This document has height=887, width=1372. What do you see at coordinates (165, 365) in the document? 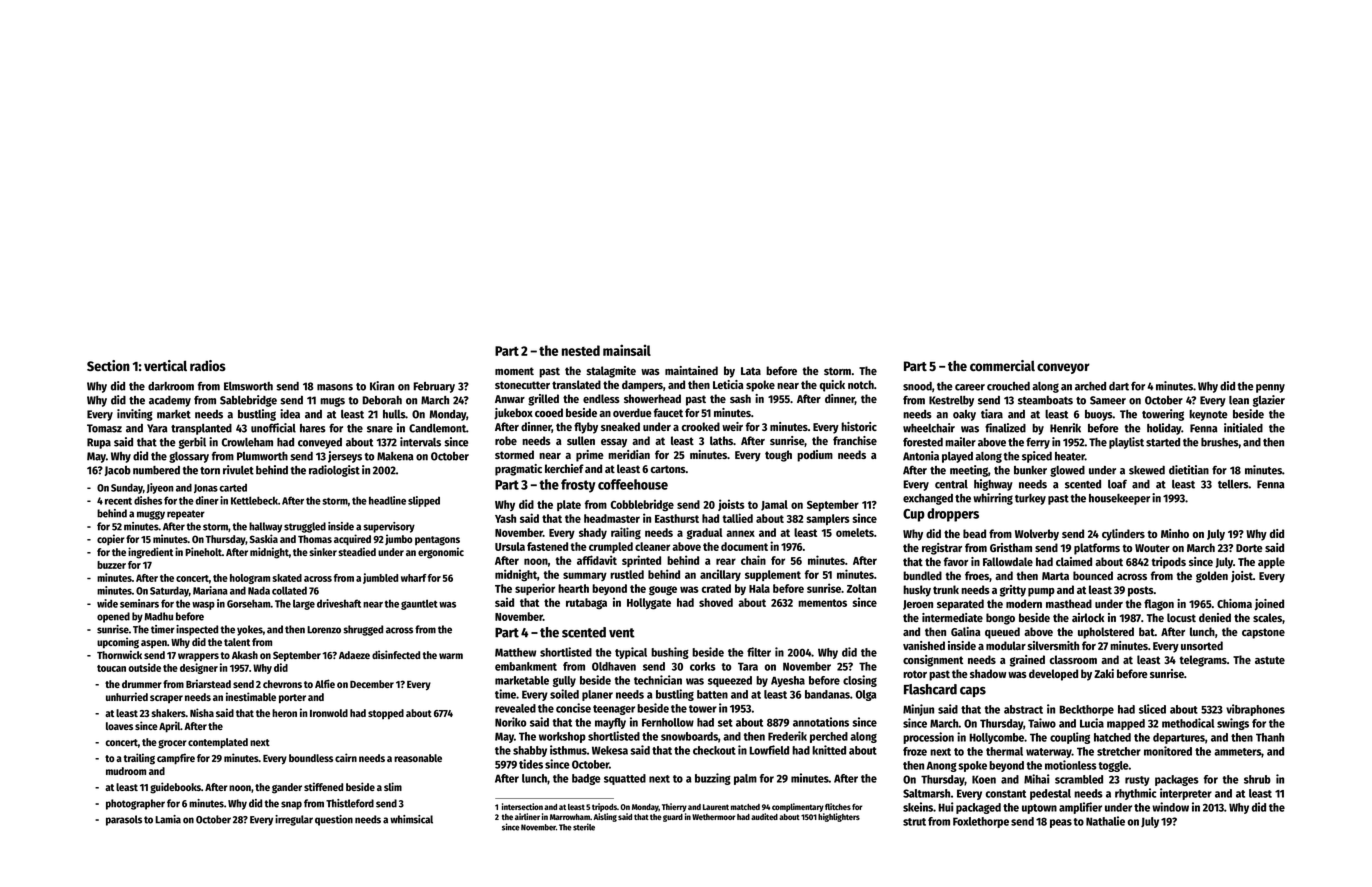
I see `vertical` at bounding box center [165, 365].
